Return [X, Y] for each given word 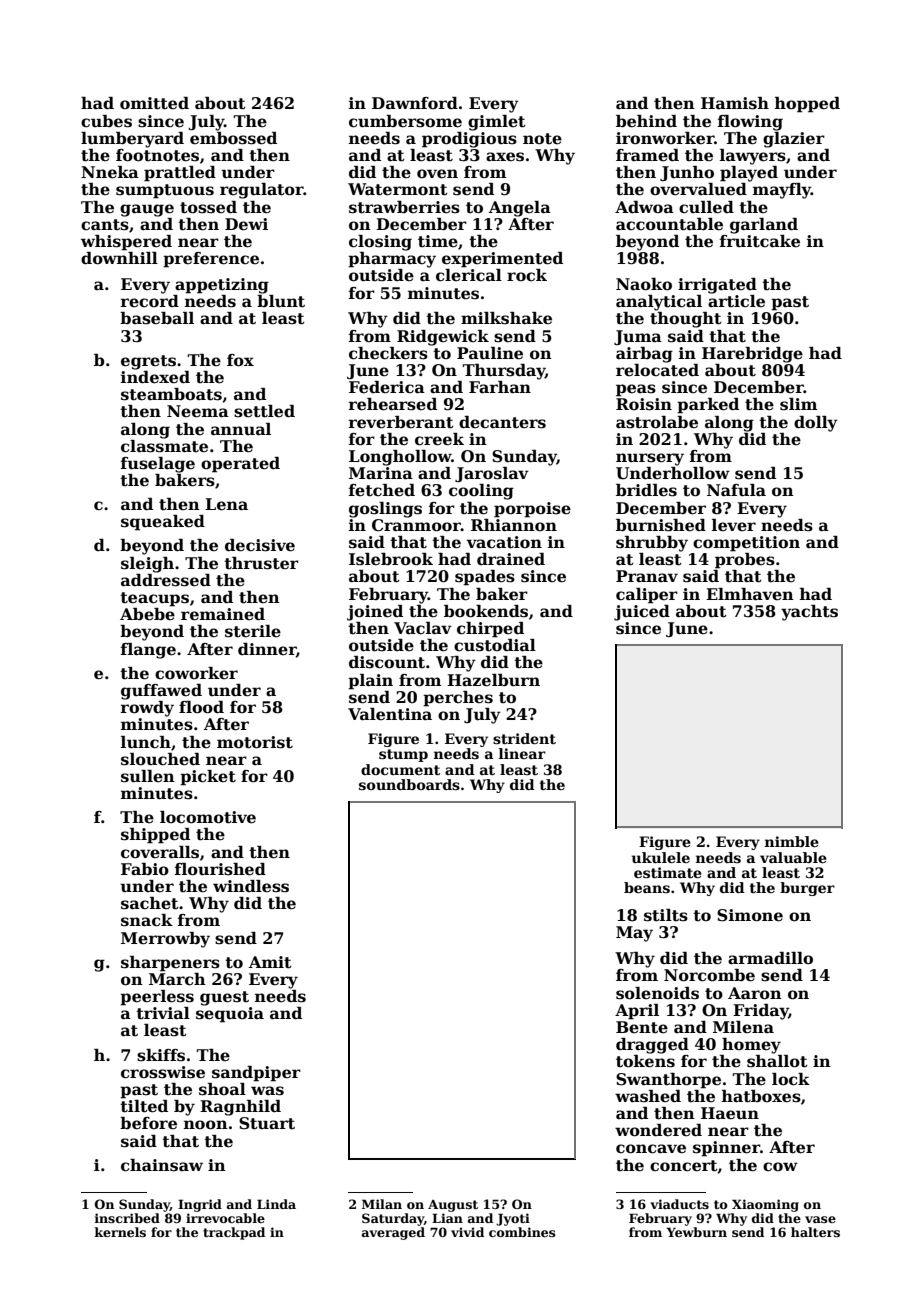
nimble [792, 841]
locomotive [208, 817]
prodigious [469, 140]
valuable [793, 857]
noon [206, 1125]
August [453, 1206]
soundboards [409, 784]
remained [223, 614]
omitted [154, 103]
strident [524, 738]
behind [646, 121]
